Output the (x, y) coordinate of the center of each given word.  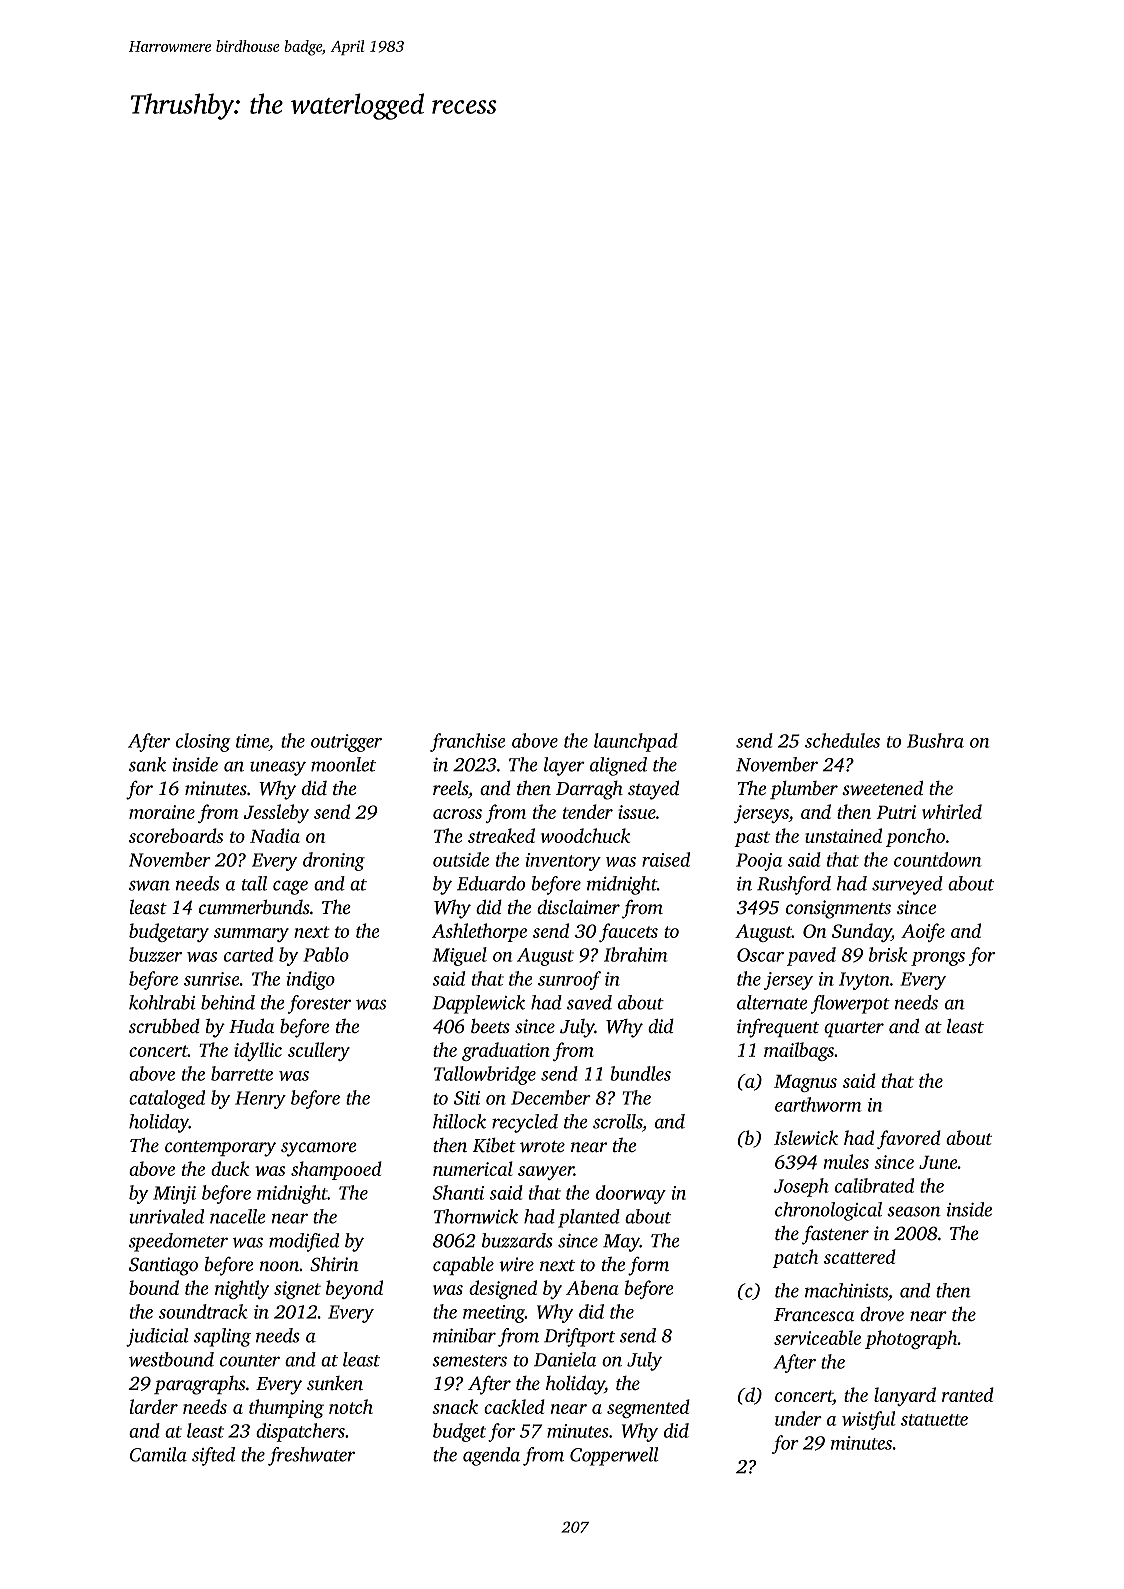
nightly (242, 1289)
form (648, 1266)
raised (666, 859)
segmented (648, 1408)
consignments (838, 909)
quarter (854, 1029)
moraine (162, 812)
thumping (286, 1408)
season (914, 1211)
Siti (467, 1098)
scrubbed (164, 1026)
